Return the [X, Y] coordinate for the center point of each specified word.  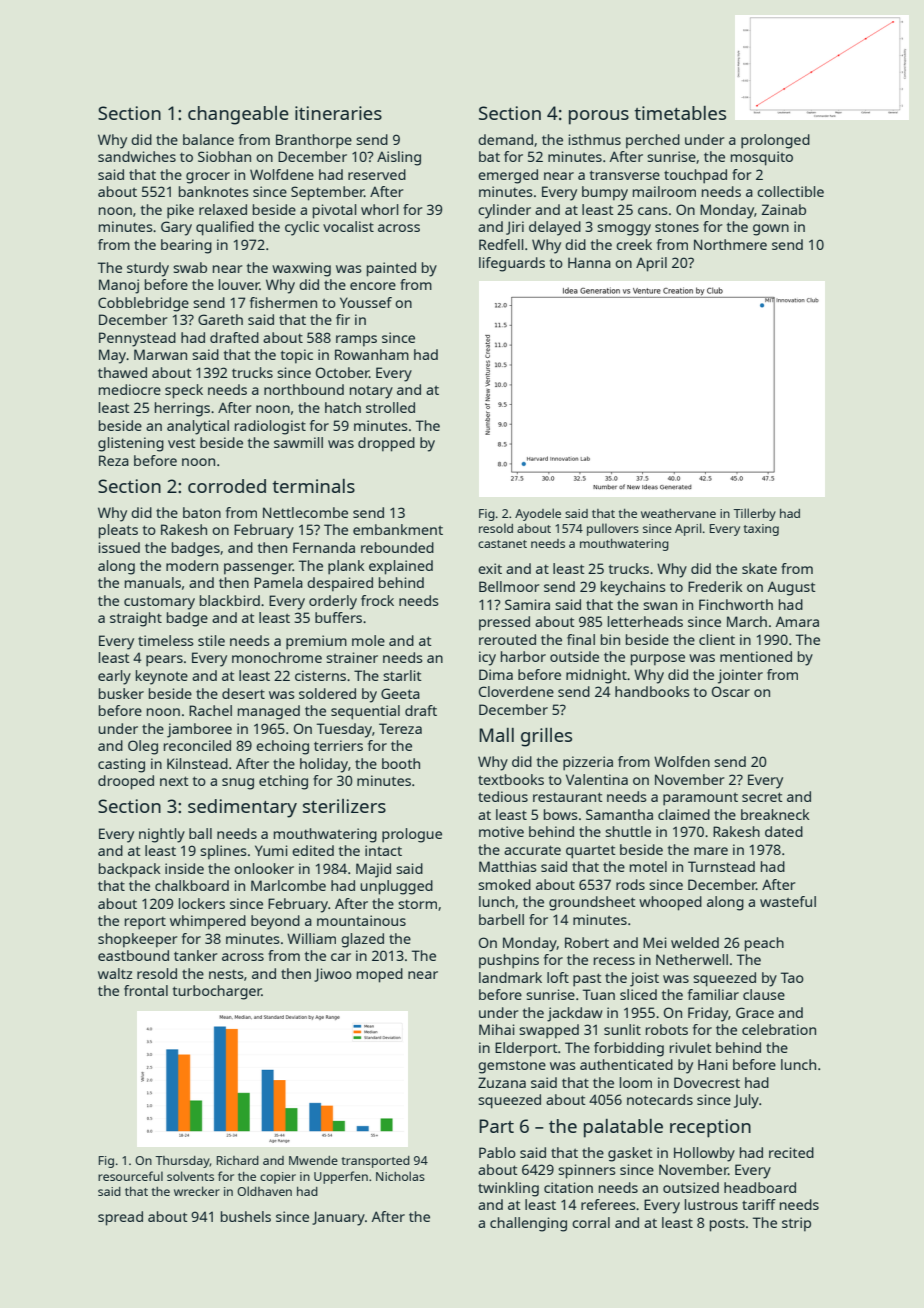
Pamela [278, 582]
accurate [532, 850]
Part [496, 1126]
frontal [146, 990]
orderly [333, 602]
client [717, 639]
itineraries [338, 113]
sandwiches [137, 156]
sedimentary [242, 808]
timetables [680, 113]
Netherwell [692, 959]
